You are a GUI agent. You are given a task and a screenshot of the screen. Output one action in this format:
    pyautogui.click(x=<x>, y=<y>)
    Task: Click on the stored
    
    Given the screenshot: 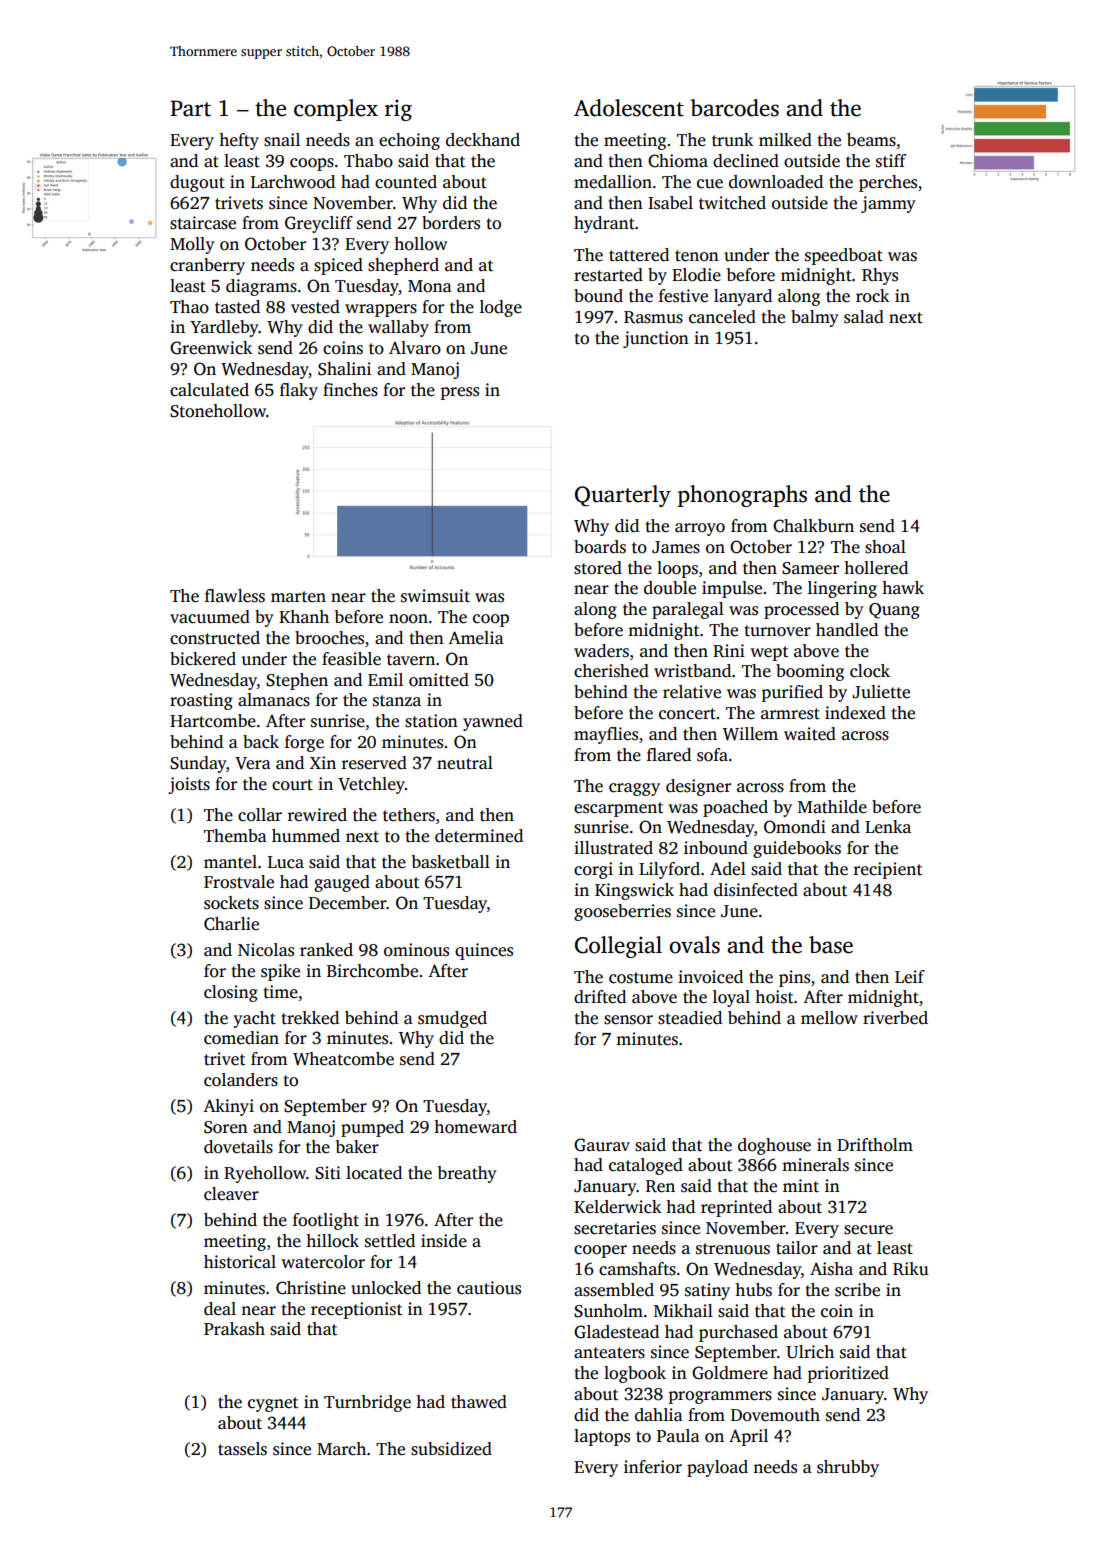 What is the action you would take?
    pyautogui.click(x=598, y=568)
